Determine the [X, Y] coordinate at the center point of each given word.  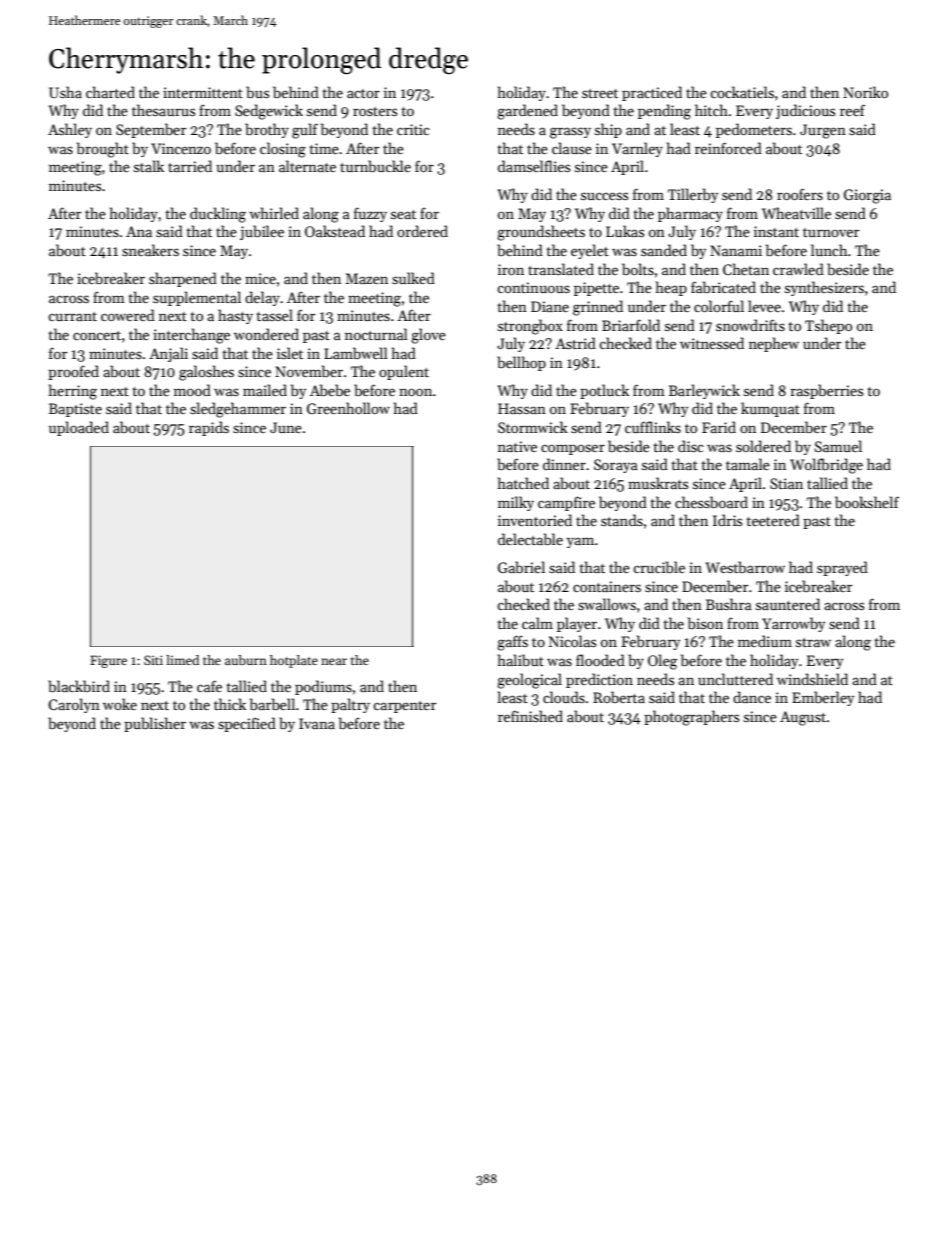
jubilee [262, 232]
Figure [108, 661]
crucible [659, 567]
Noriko [865, 92]
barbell [272, 704]
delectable [530, 539]
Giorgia [867, 196]
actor [363, 93]
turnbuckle [375, 166]
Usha [65, 92]
